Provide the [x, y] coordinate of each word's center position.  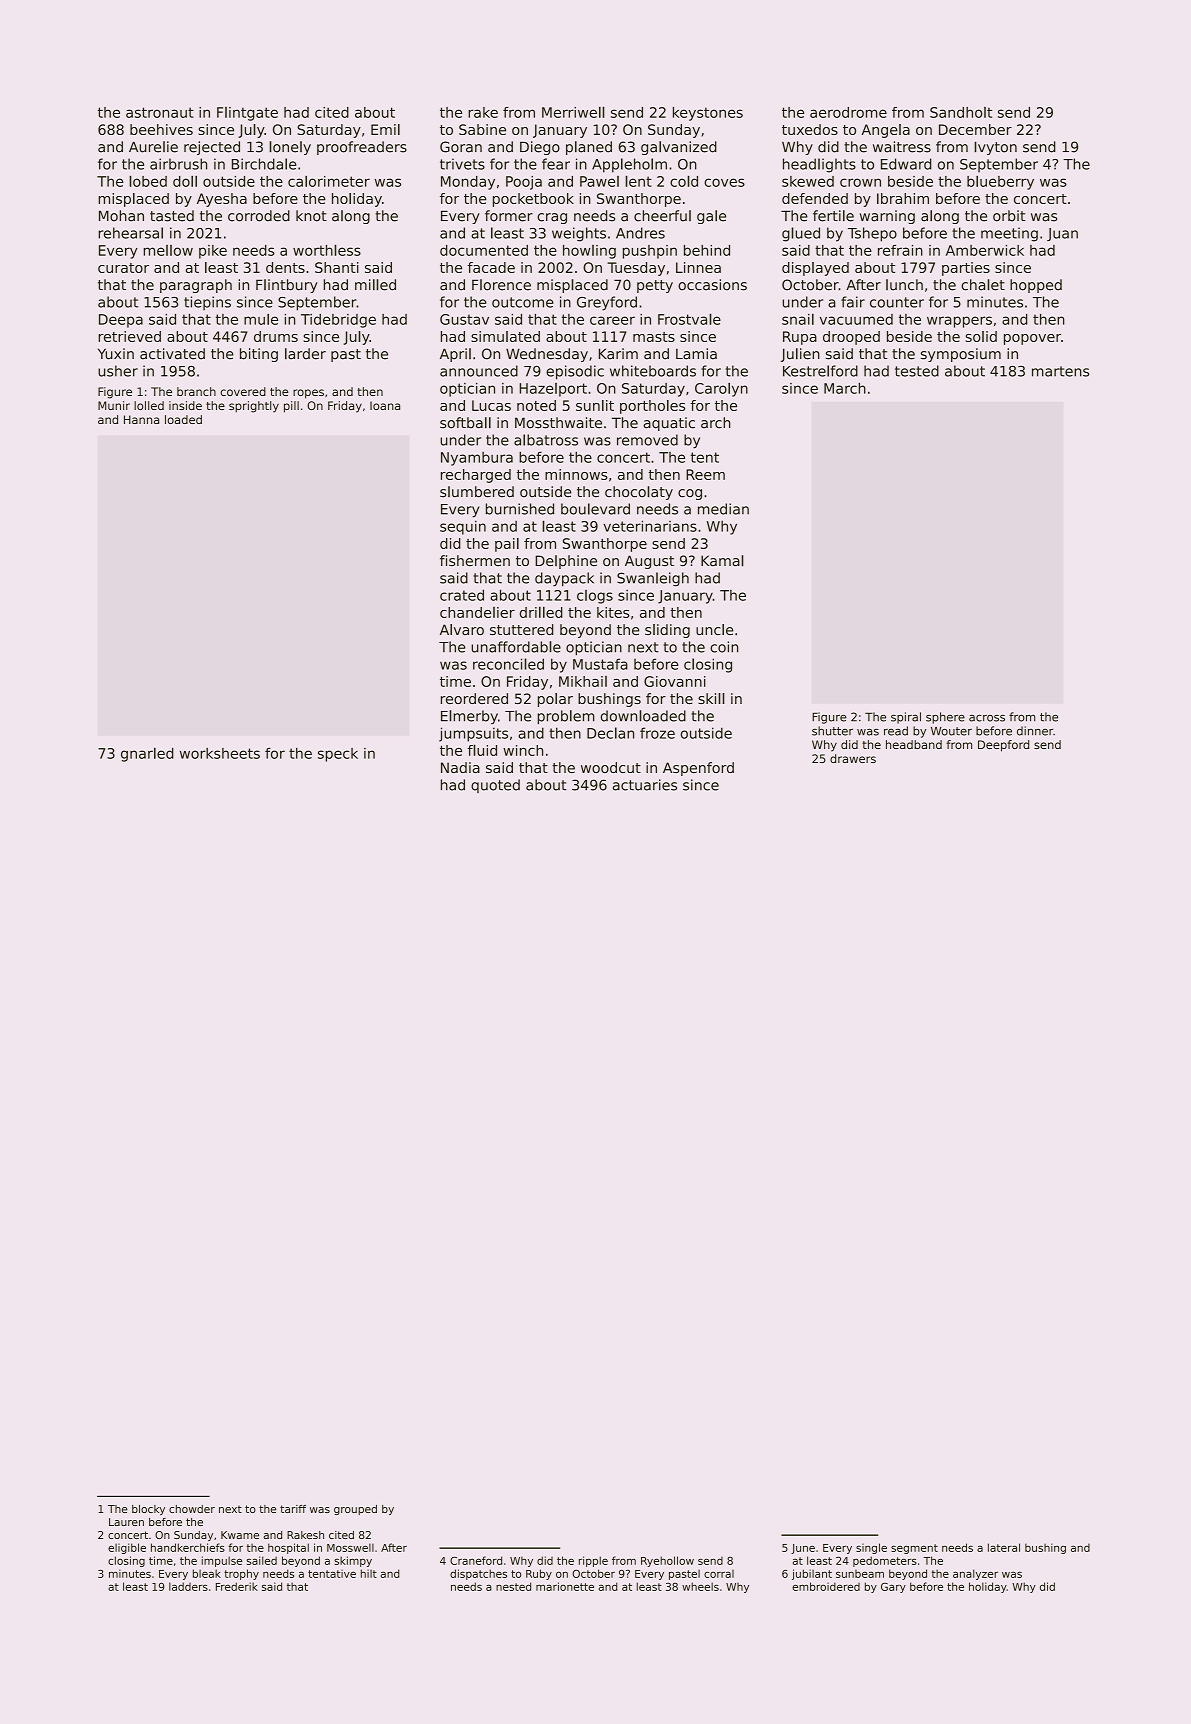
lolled [149, 405]
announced [479, 371]
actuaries [645, 785]
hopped [1036, 286]
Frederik [237, 1586]
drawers [853, 758]
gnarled [147, 754]
